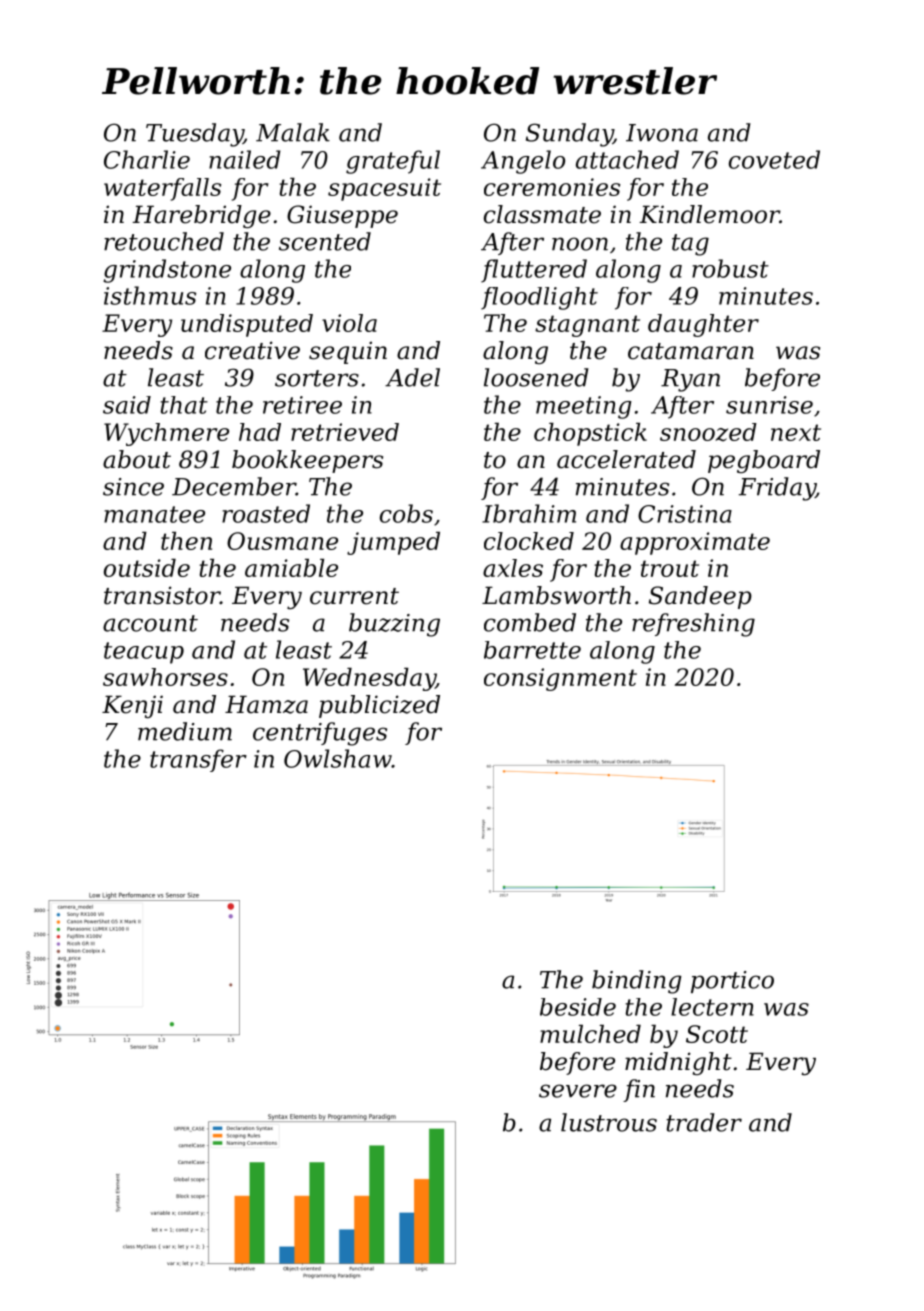 Image resolution: width=924 pixels, height=1311 pixels. Describe the element at coordinates (147, 159) in the image. I see `Charlie` at that location.
